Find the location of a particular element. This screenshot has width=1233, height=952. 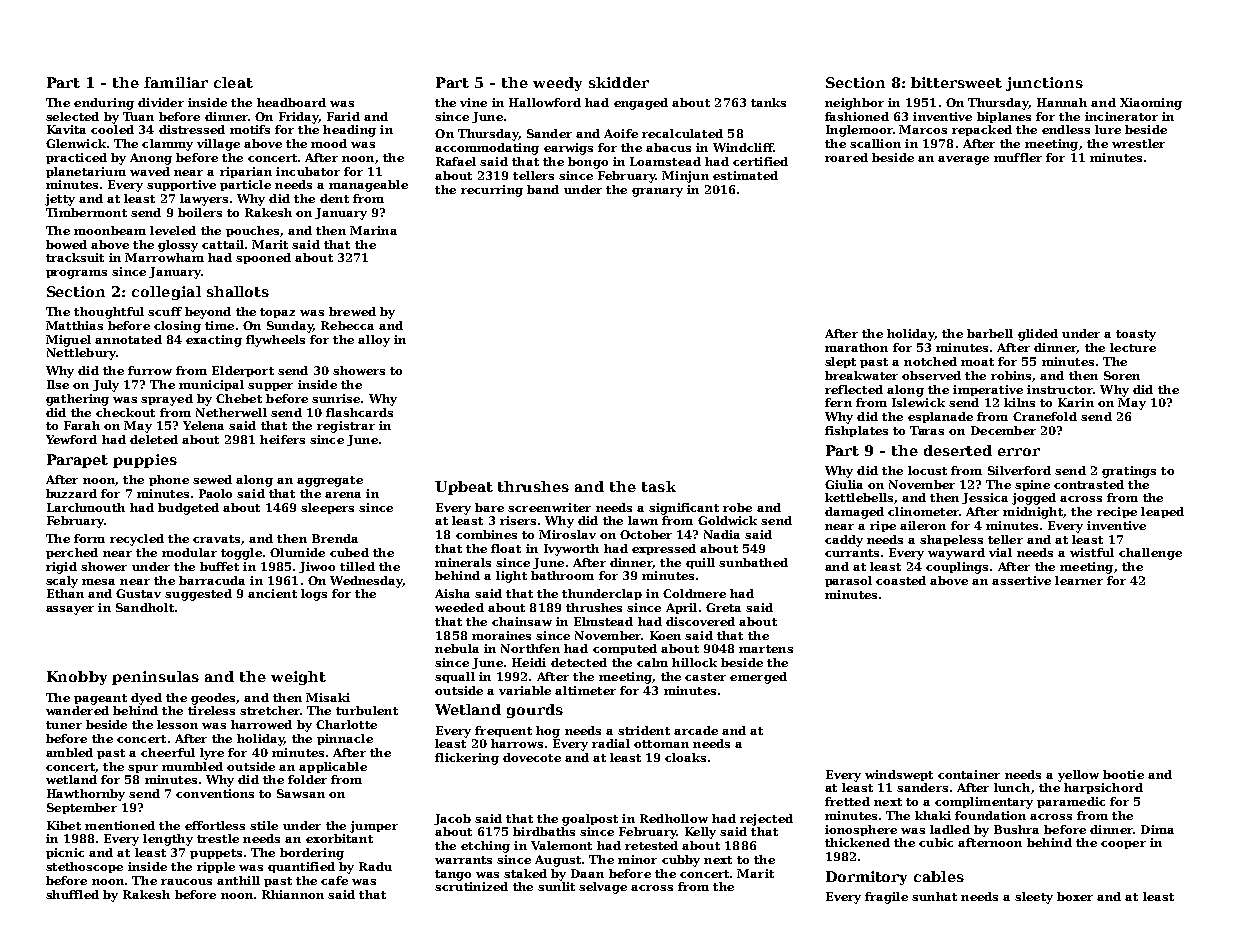

marathon is located at coordinates (856, 347).
